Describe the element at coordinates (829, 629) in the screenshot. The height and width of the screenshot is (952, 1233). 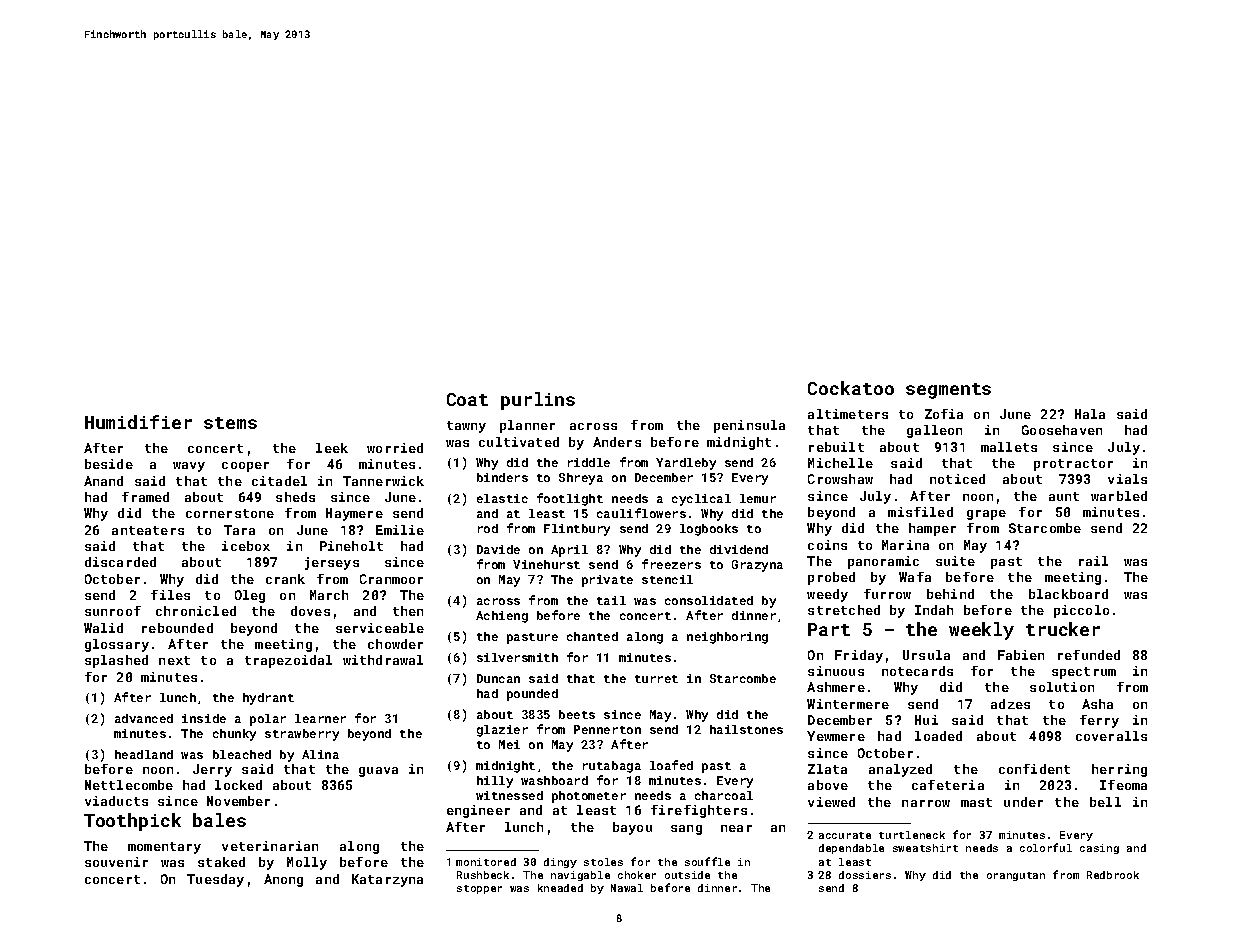
I see `Part` at that location.
